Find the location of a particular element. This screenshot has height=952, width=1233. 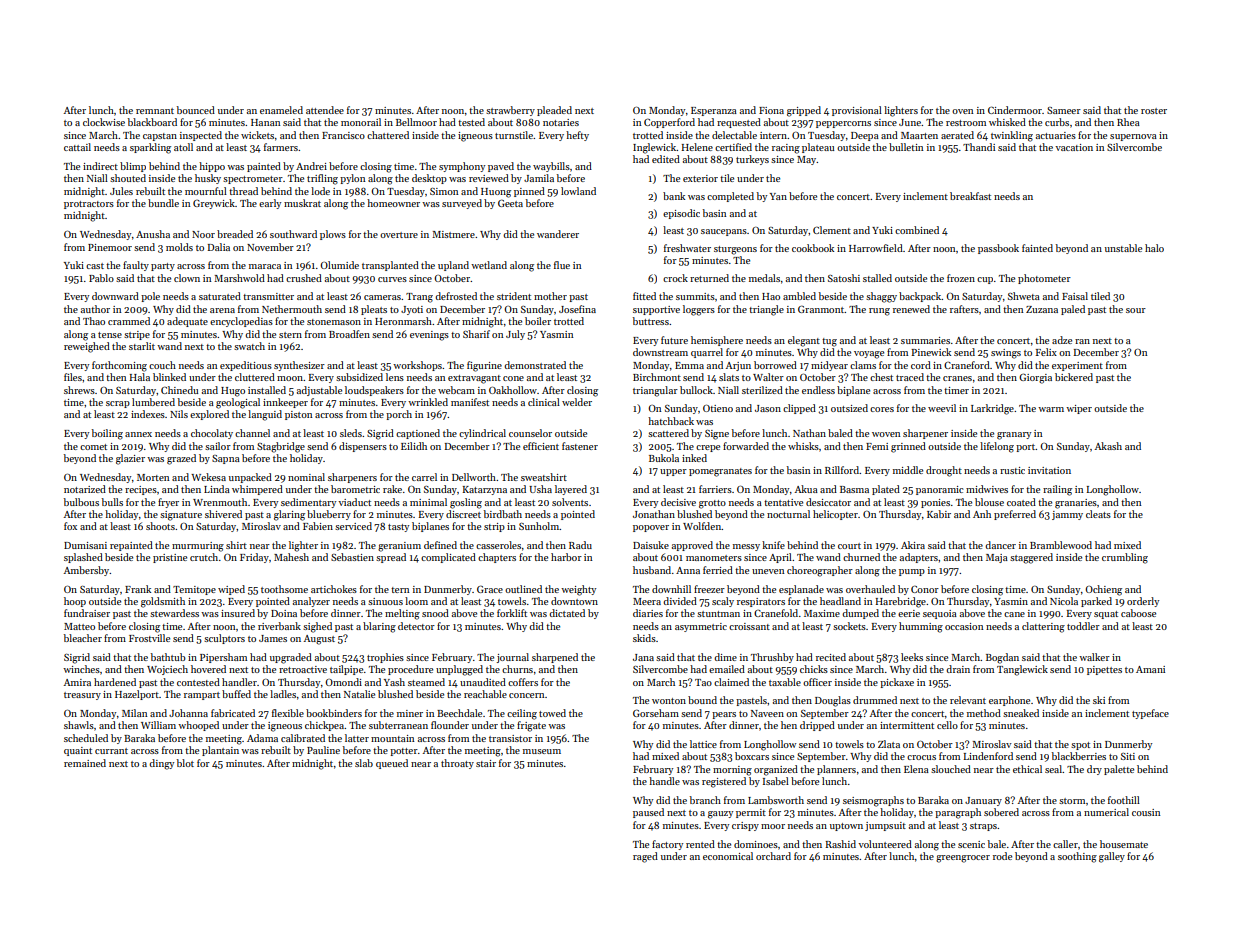

raged is located at coordinates (645, 857).
